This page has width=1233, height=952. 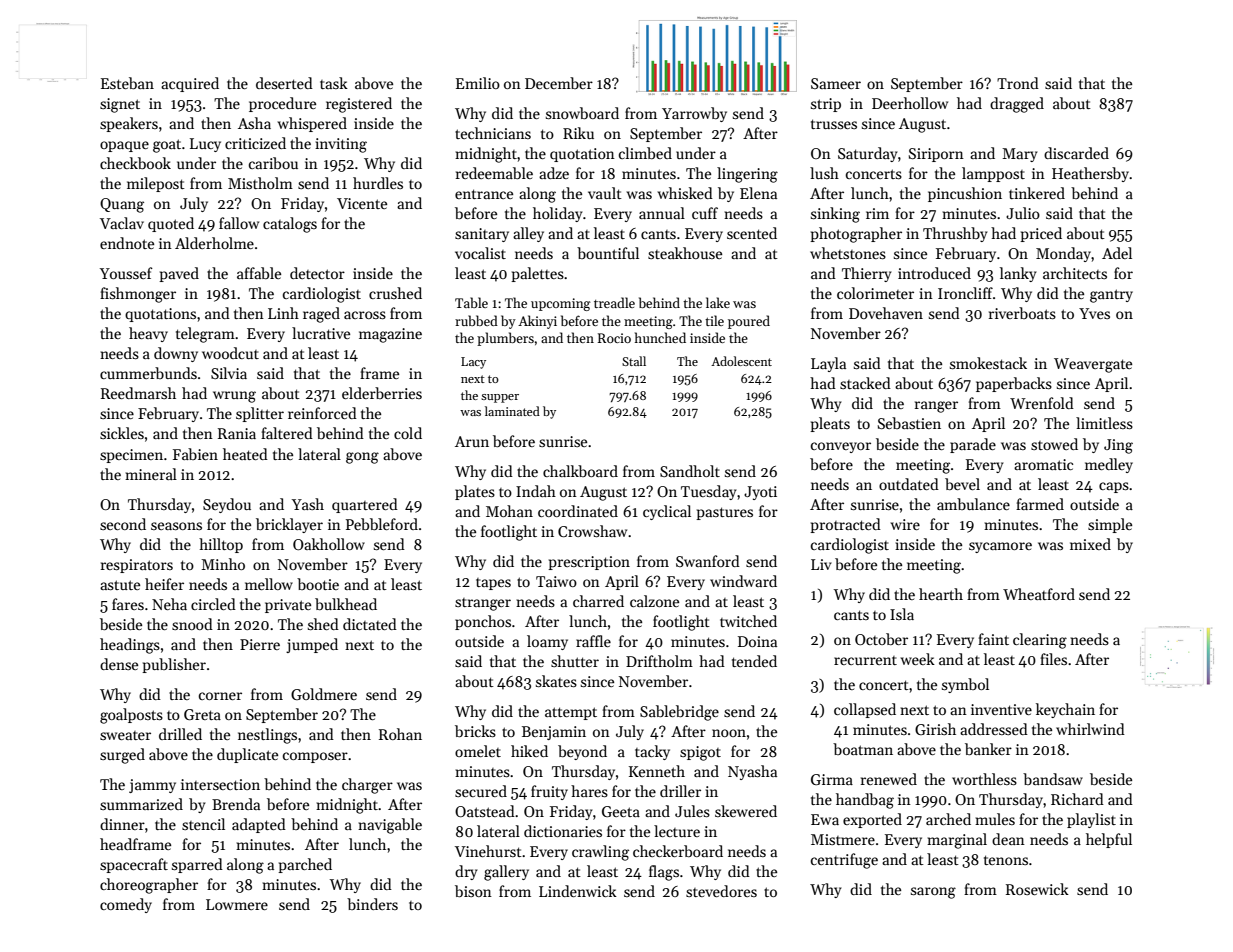 I want to click on spacecraft, so click(x=134, y=865).
